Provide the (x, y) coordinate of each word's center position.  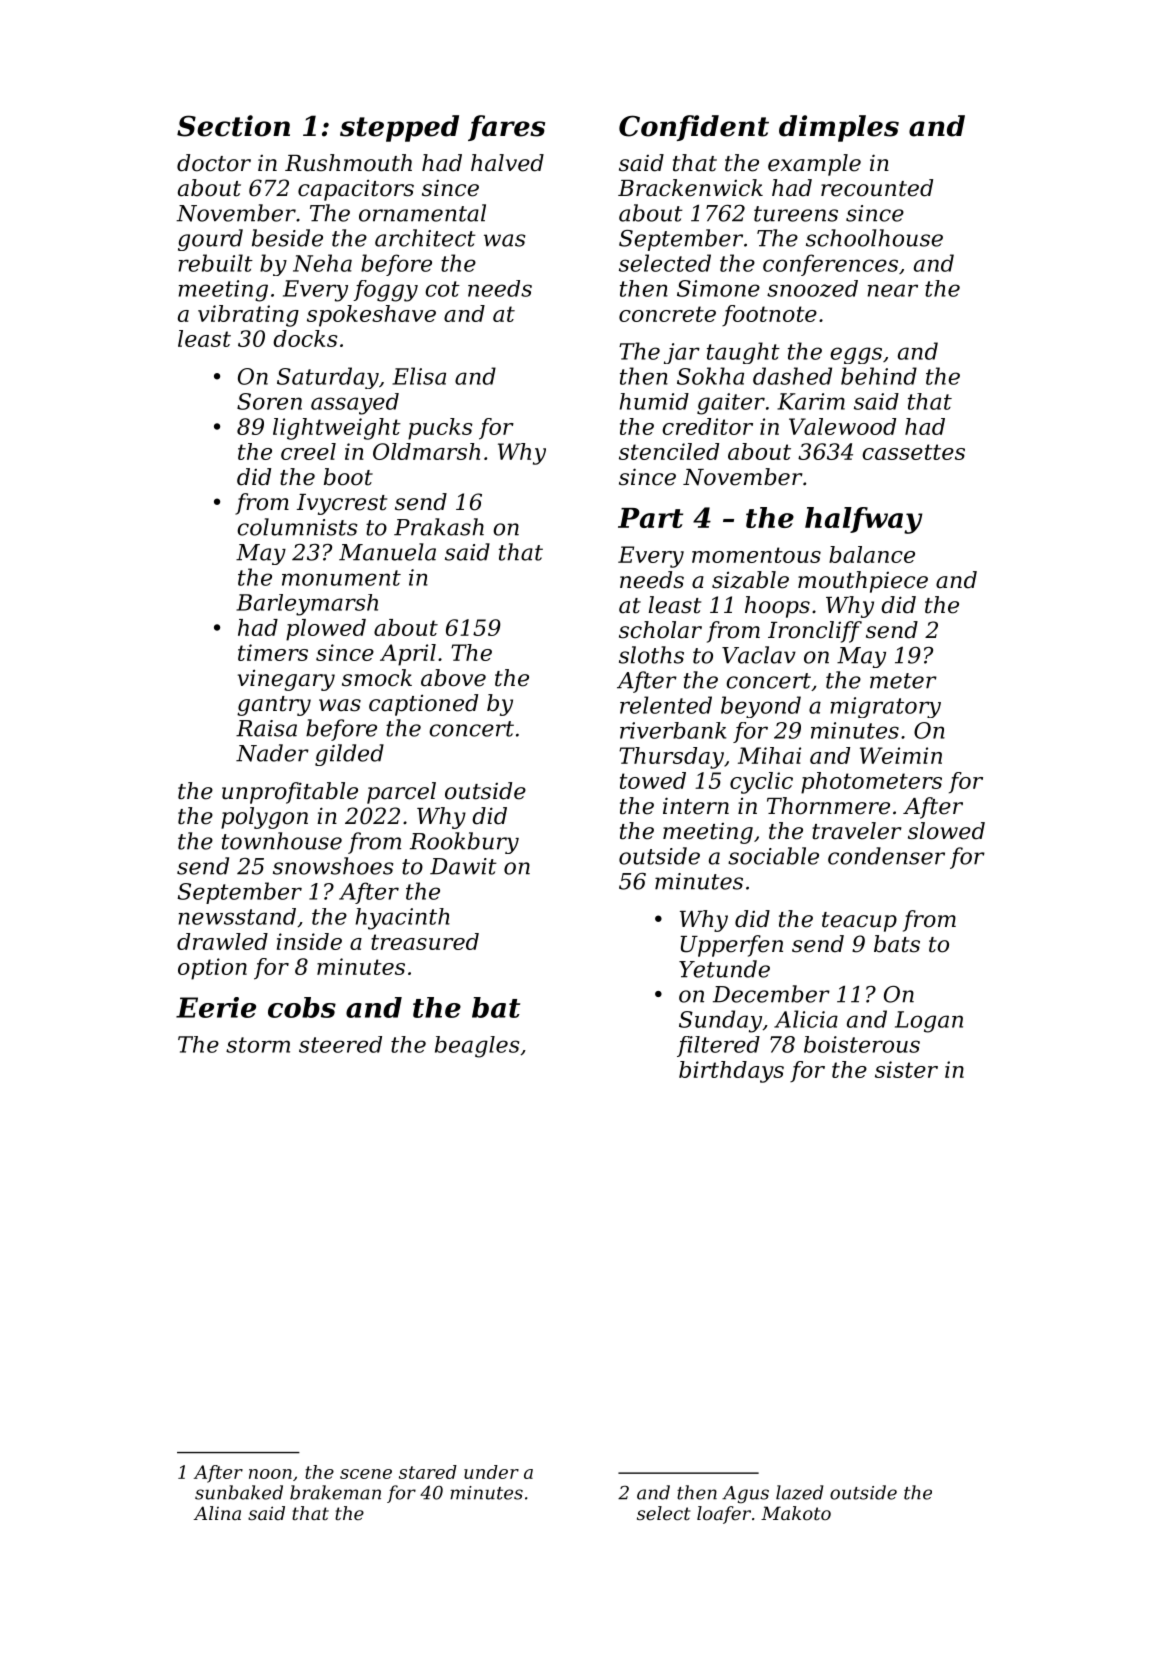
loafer (724, 1515)
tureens (796, 214)
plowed (326, 630)
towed (653, 780)
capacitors (356, 190)
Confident (694, 128)
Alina (217, 1513)
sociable (773, 856)
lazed (799, 1492)
